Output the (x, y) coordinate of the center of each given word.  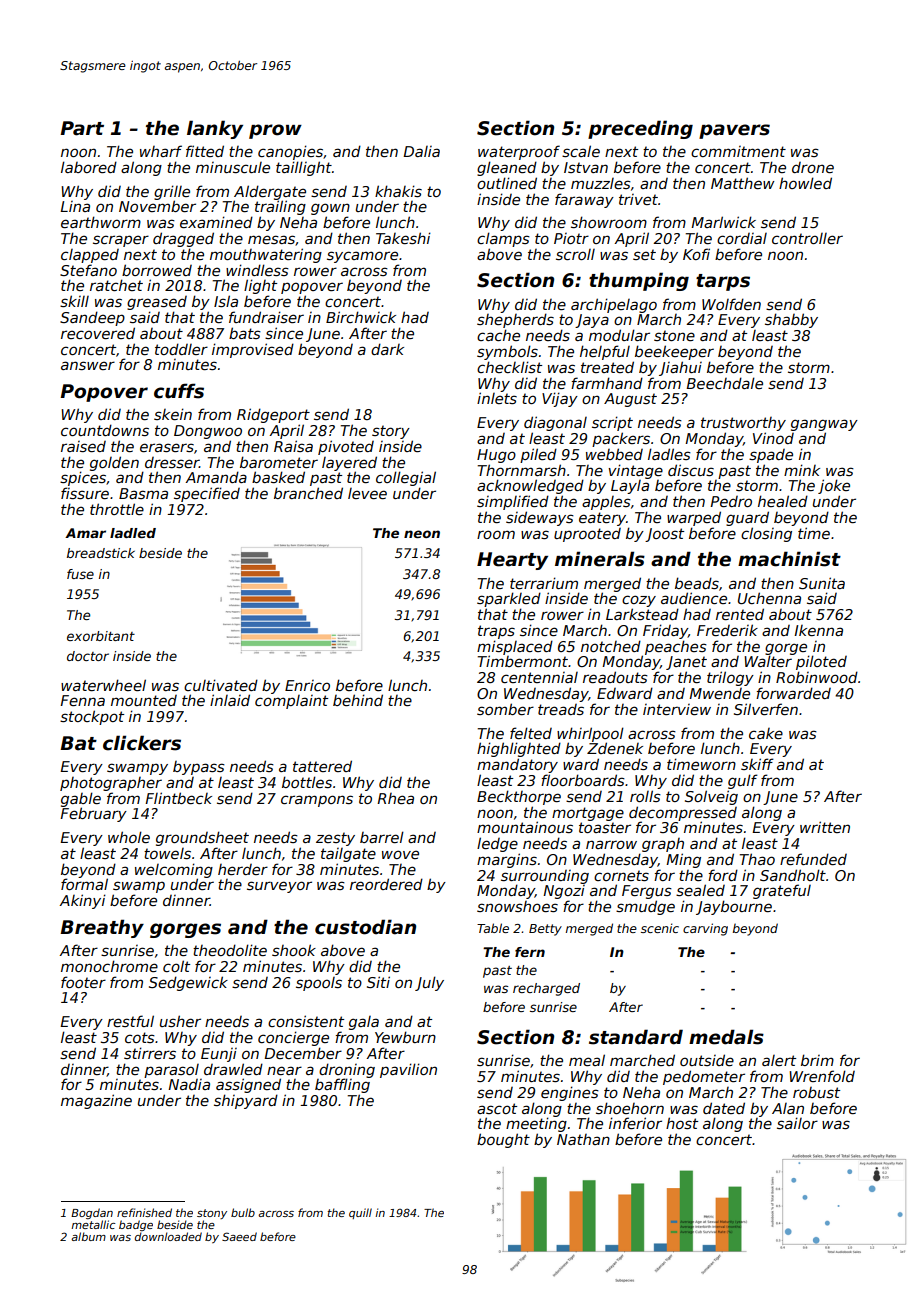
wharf (161, 151)
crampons (317, 801)
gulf (743, 781)
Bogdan (92, 1213)
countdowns (105, 430)
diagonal (555, 423)
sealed (700, 890)
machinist (789, 559)
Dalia (421, 151)
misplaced (515, 648)
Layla (630, 487)
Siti (378, 982)
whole (129, 837)
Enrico (307, 685)
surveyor (279, 887)
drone (813, 167)
